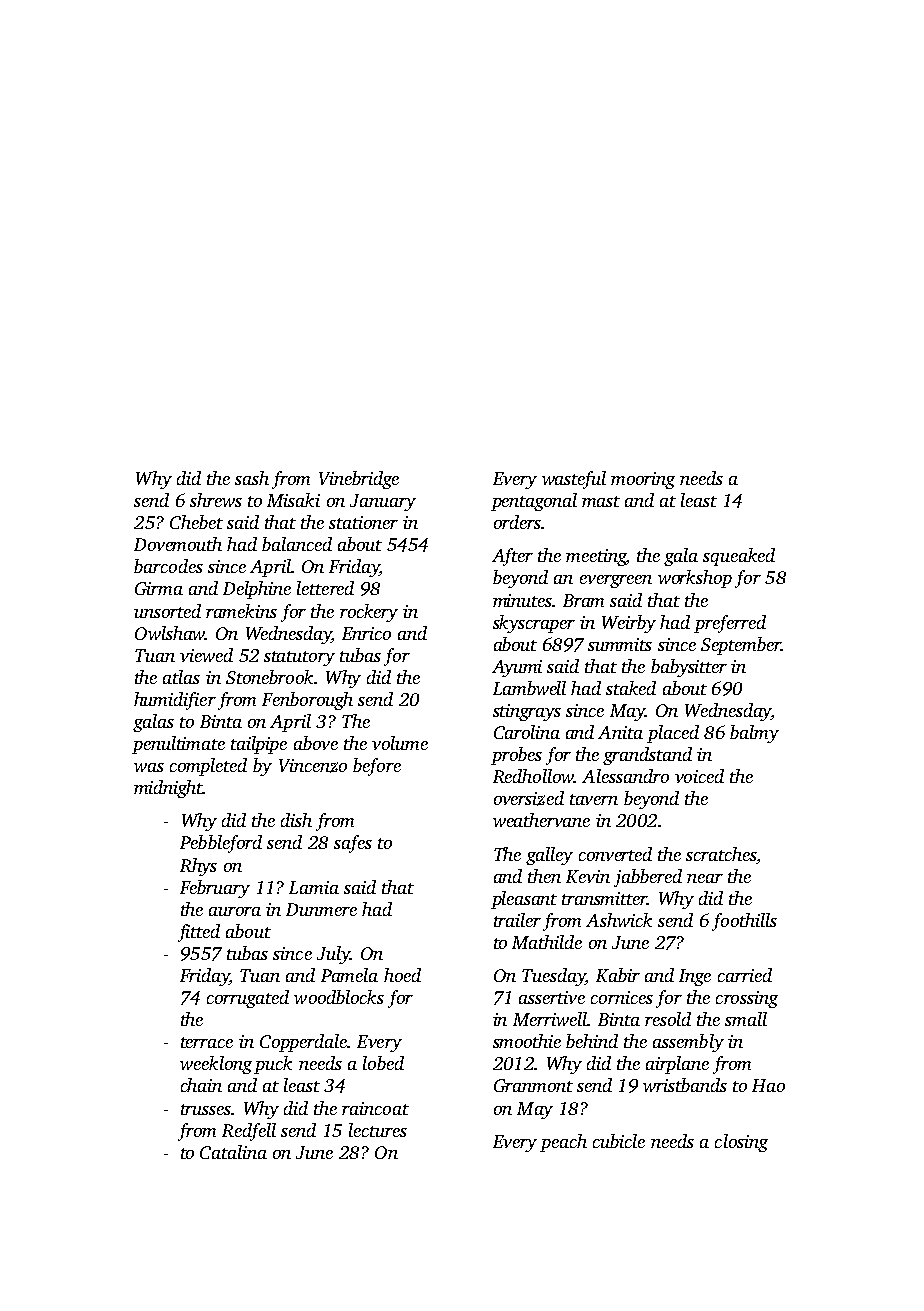 The image size is (924, 1311). I want to click on tailpipe, so click(259, 745).
